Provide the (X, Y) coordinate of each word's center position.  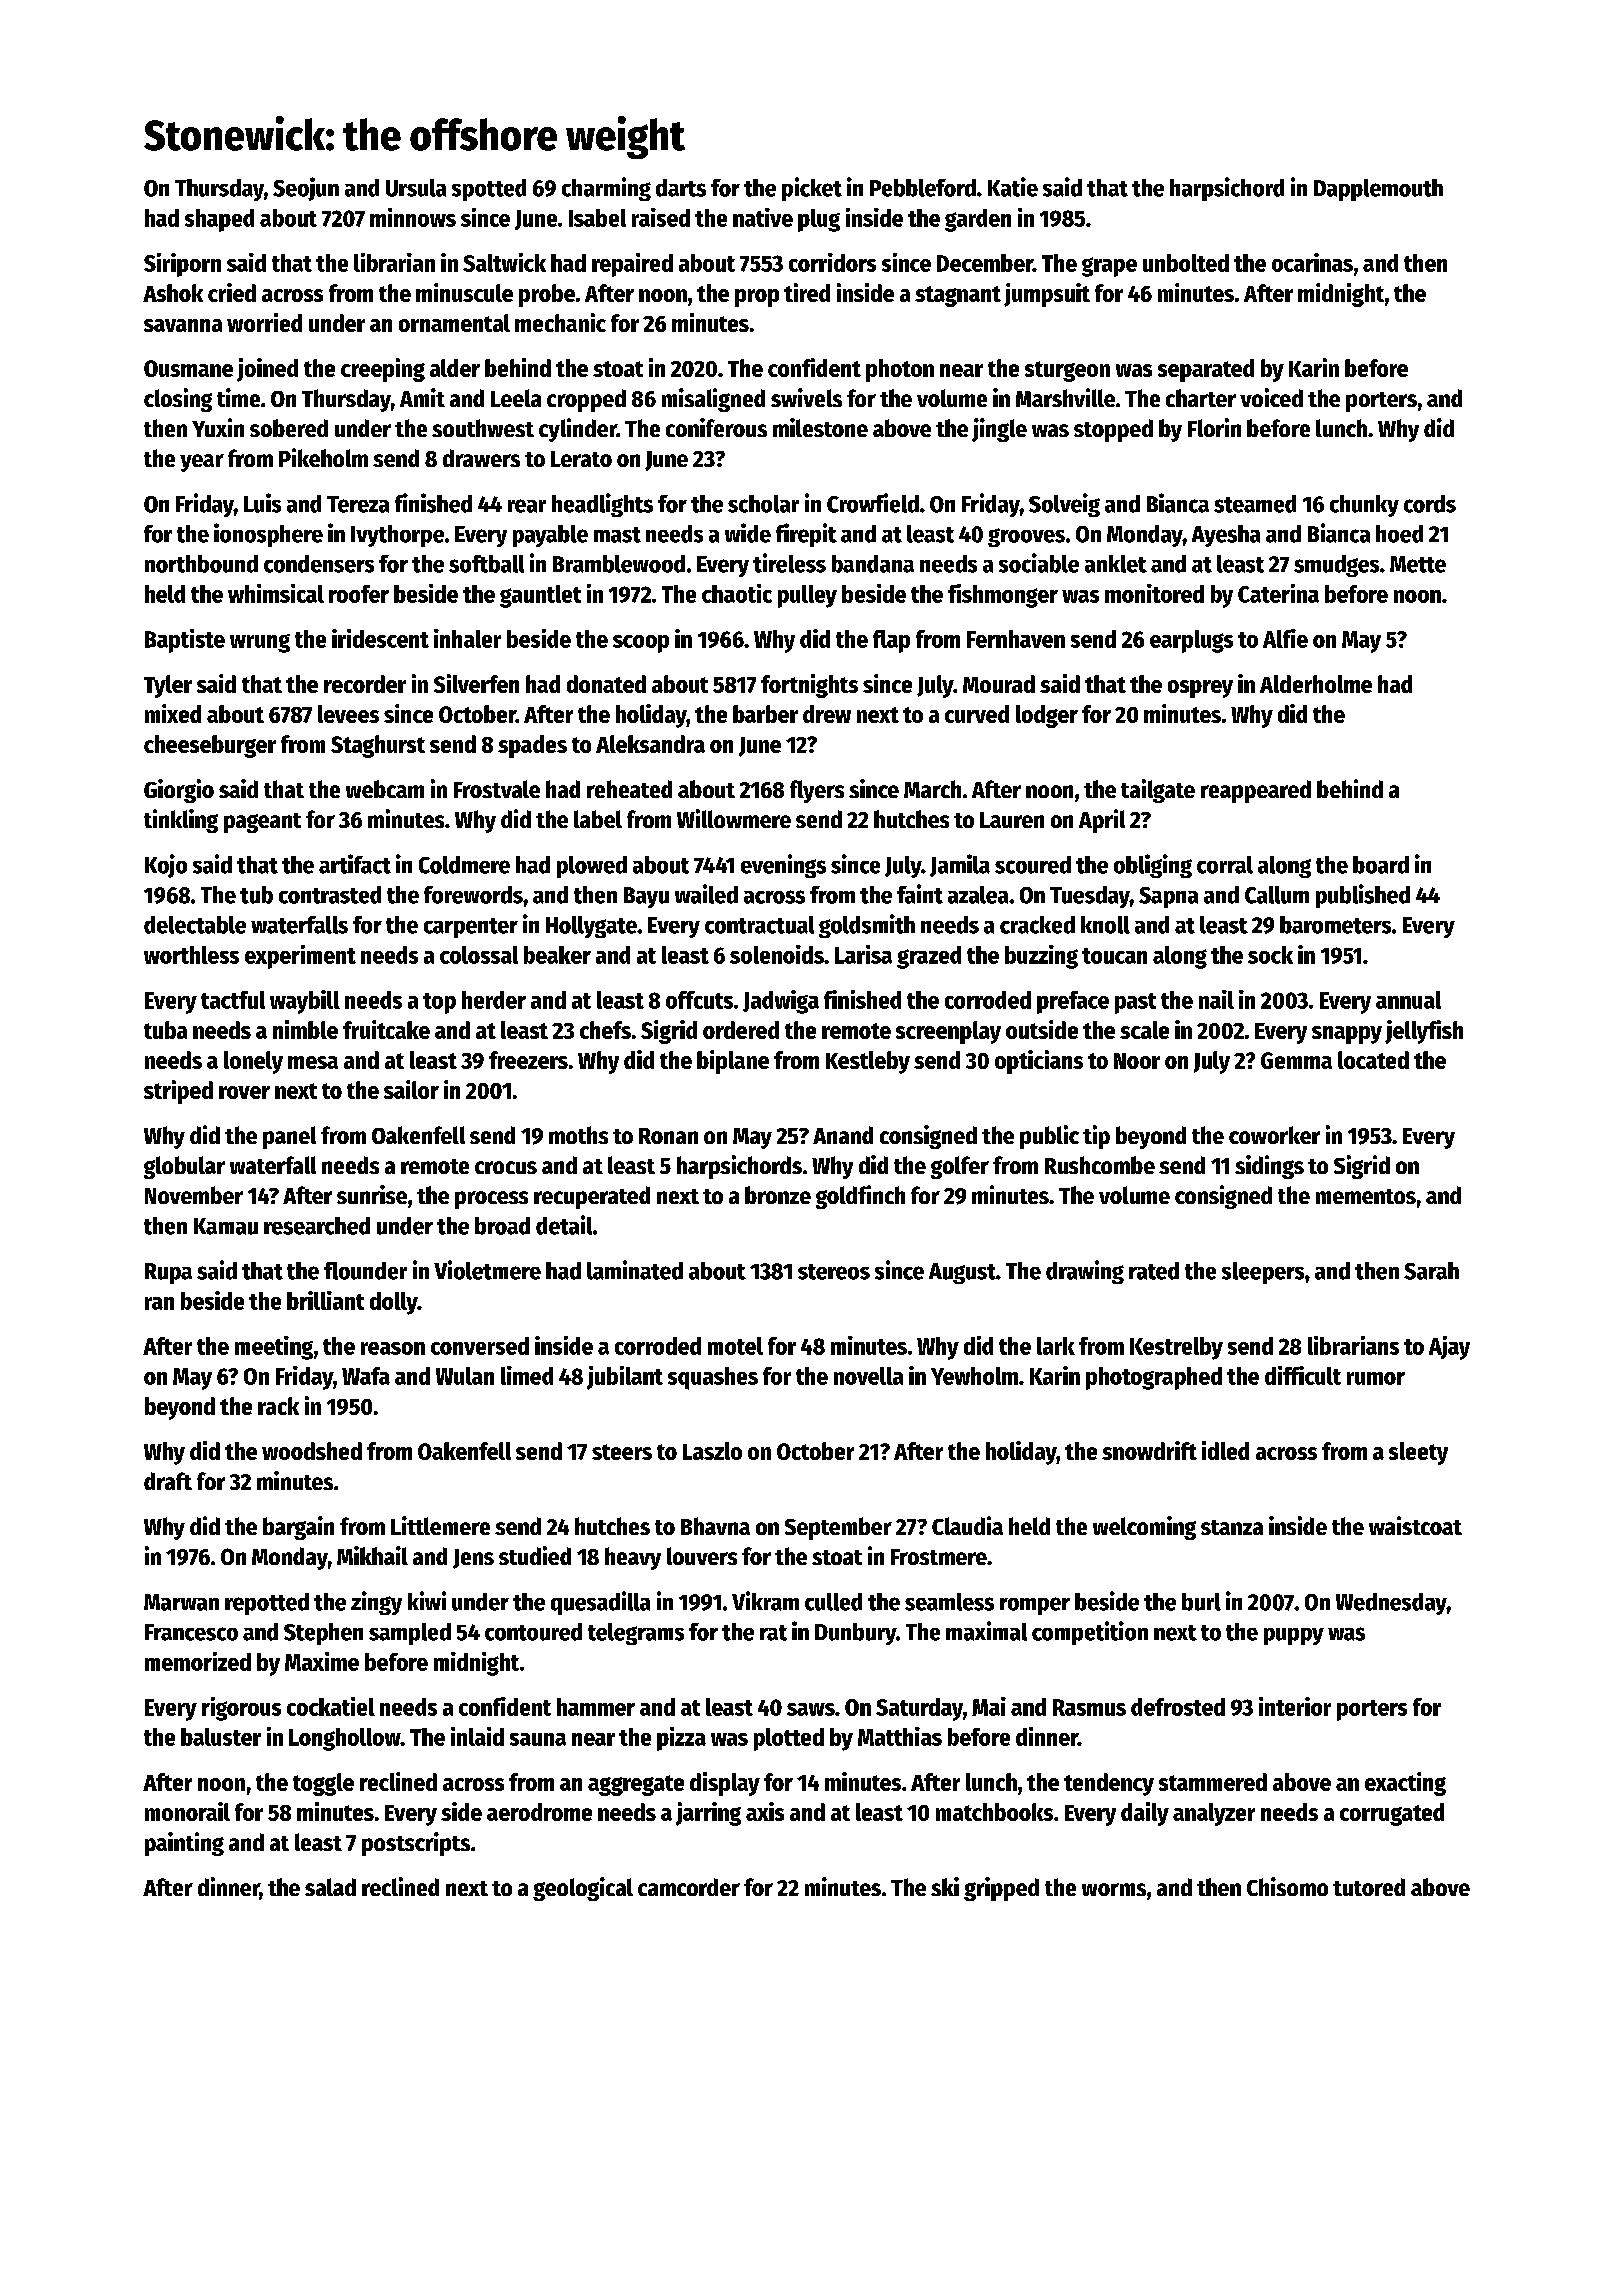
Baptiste (185, 641)
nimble (305, 1029)
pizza (681, 1739)
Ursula (416, 188)
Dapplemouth (1378, 190)
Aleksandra (650, 744)
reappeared (1256, 791)
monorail (187, 1811)
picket (812, 189)
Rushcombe (1100, 1165)
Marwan (181, 1602)
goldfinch (860, 1197)
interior (1295, 1706)
